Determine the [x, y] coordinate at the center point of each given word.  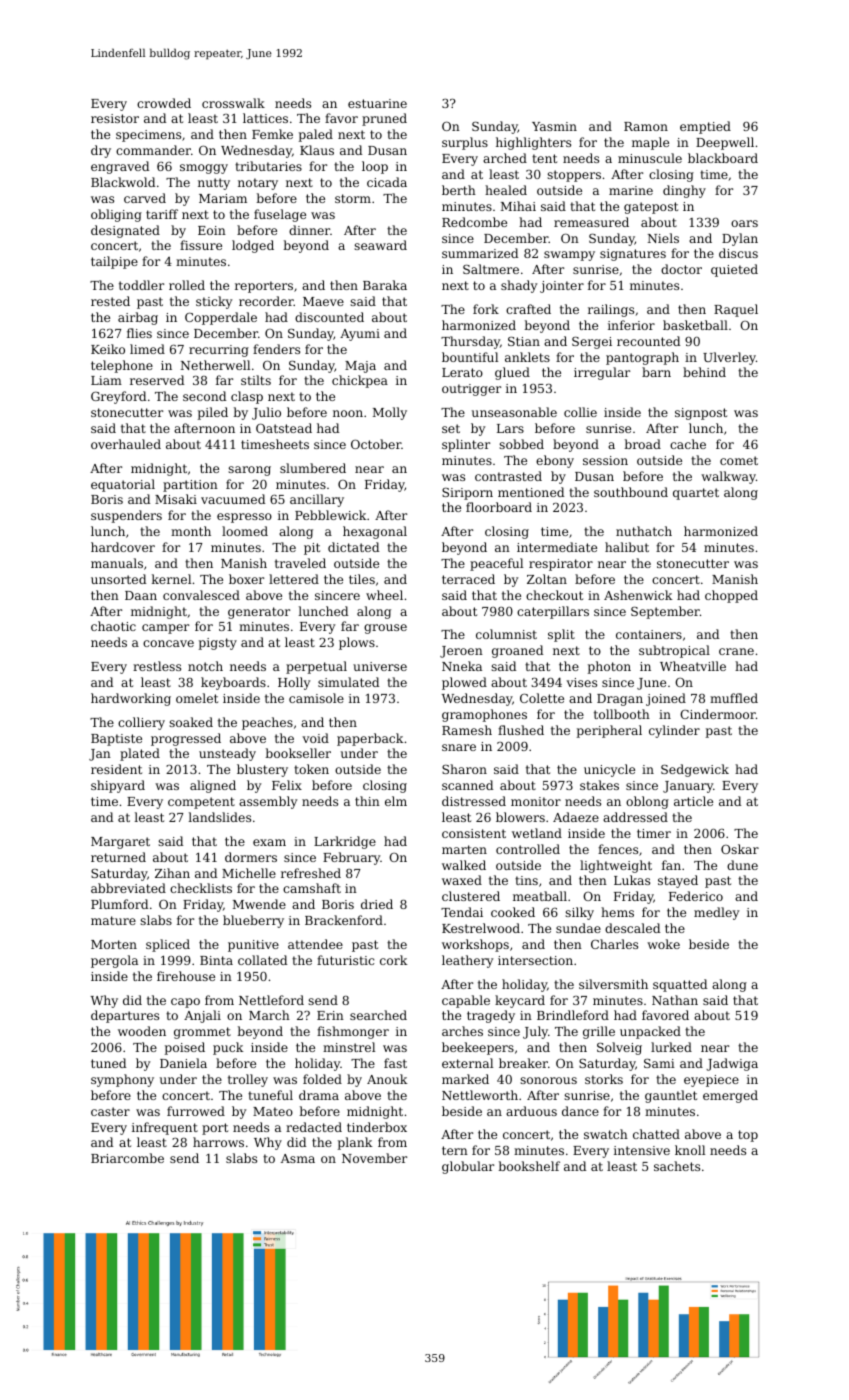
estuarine [377, 103]
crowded [164, 103]
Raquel [736, 310]
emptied [705, 127]
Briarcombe [127, 1158]
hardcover [123, 547]
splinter [466, 445]
